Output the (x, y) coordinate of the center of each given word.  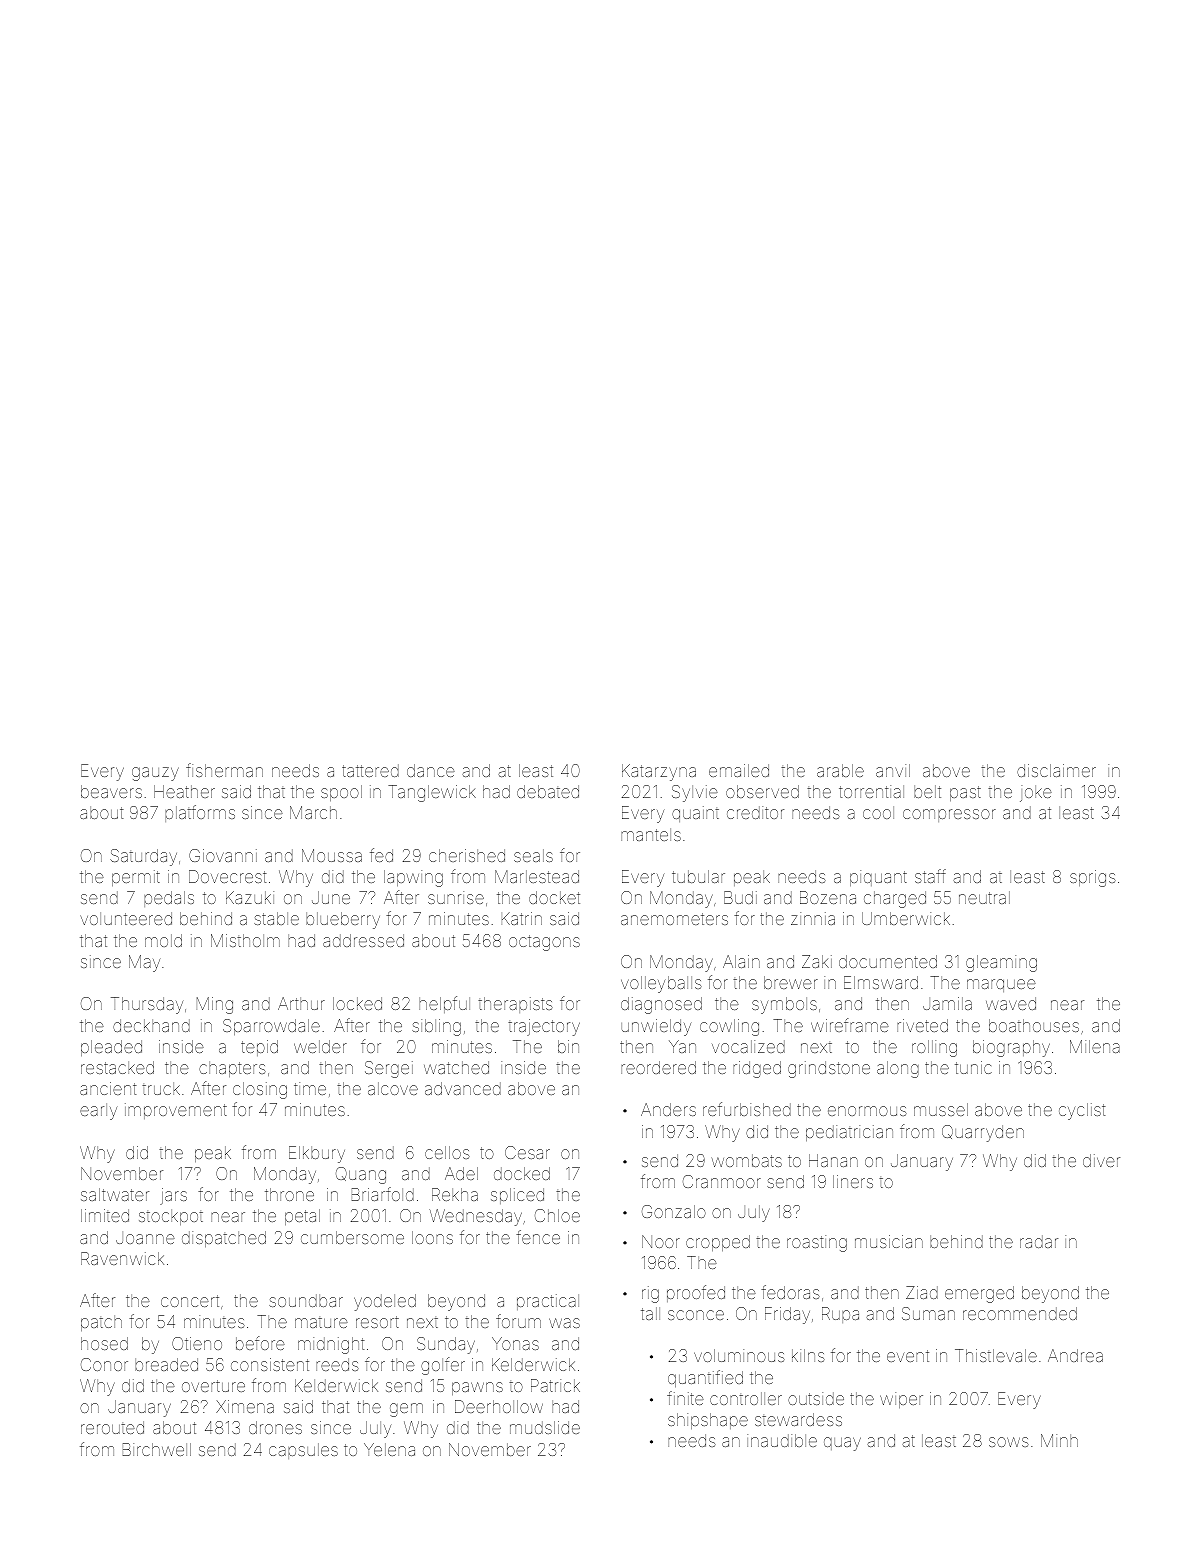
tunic (973, 1067)
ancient (108, 1088)
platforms (200, 813)
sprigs (1093, 878)
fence (538, 1237)
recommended (1020, 1313)
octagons (544, 943)
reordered (658, 1067)
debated (548, 791)
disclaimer (1056, 770)
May (144, 963)
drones (275, 1427)
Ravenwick (122, 1258)
